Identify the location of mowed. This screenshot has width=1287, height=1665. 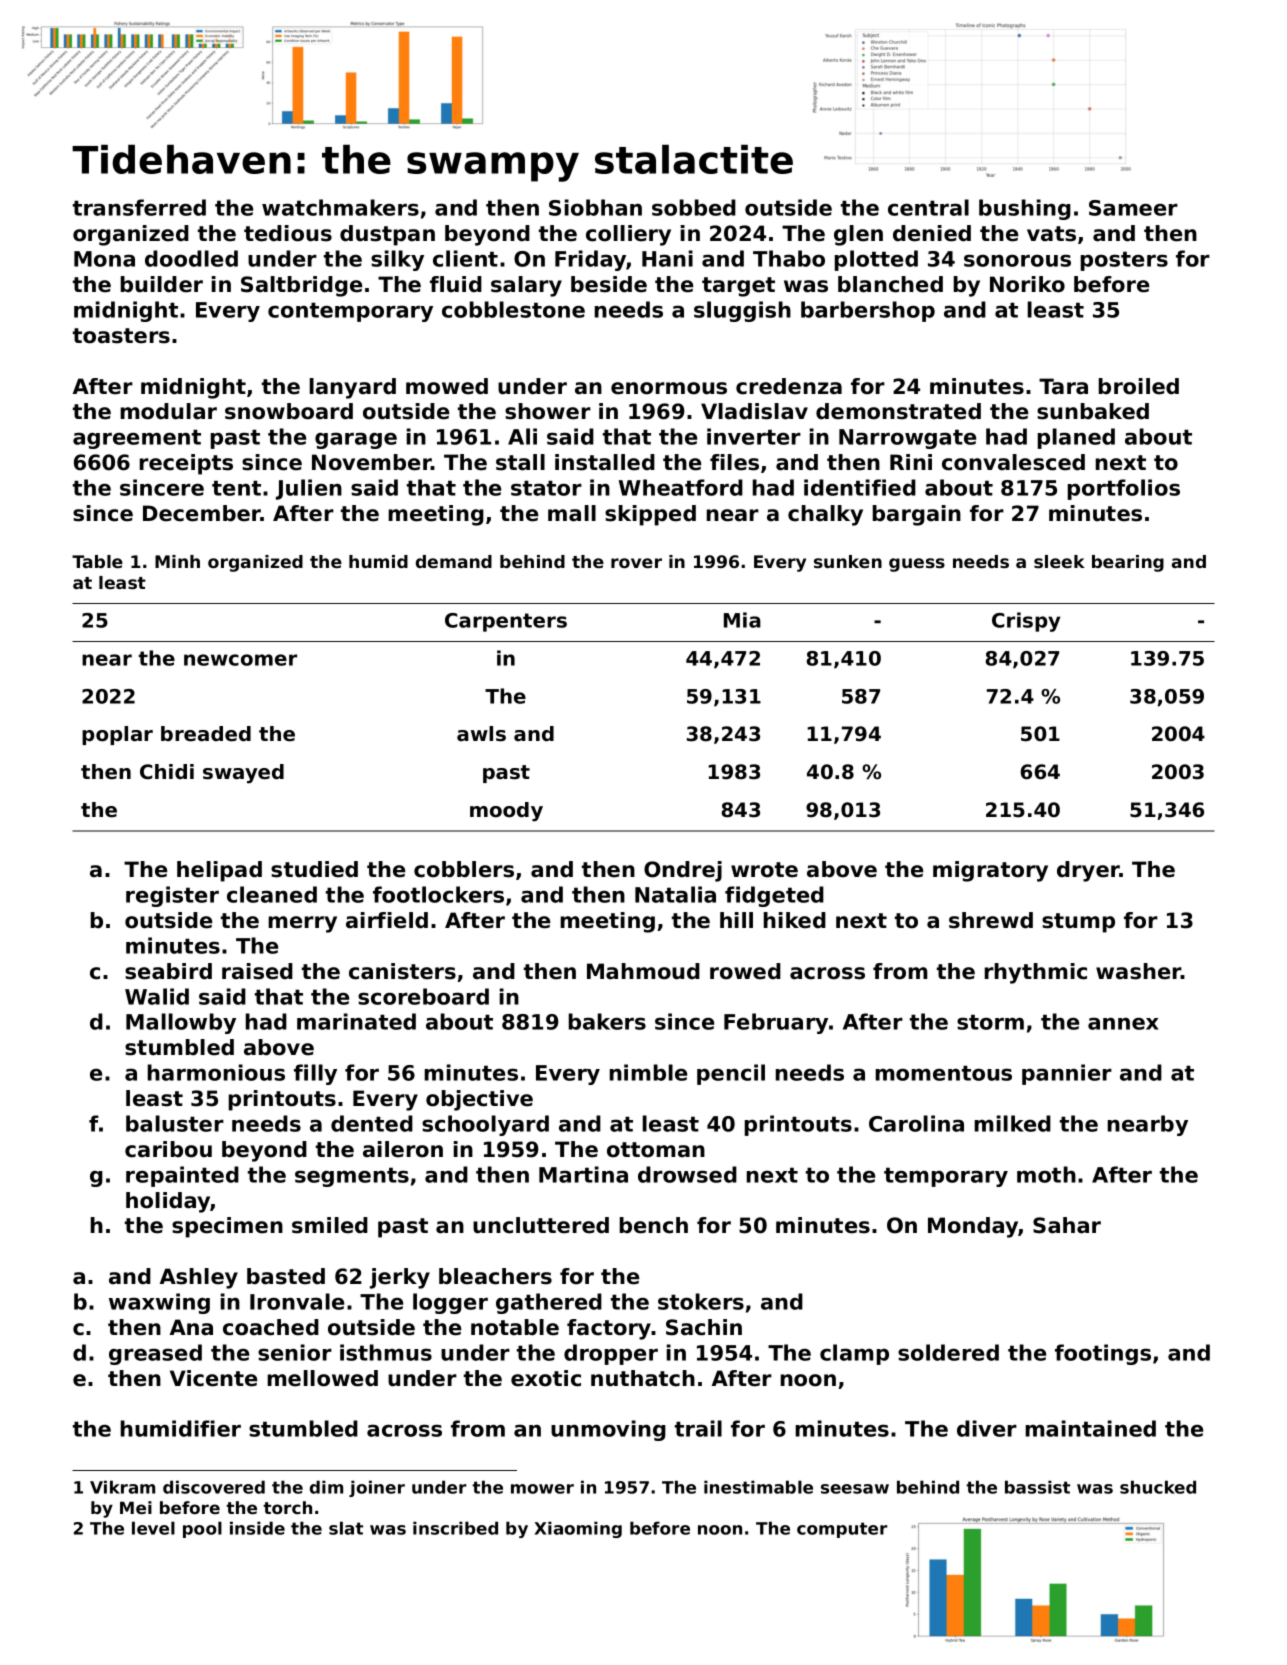
(447, 386).
